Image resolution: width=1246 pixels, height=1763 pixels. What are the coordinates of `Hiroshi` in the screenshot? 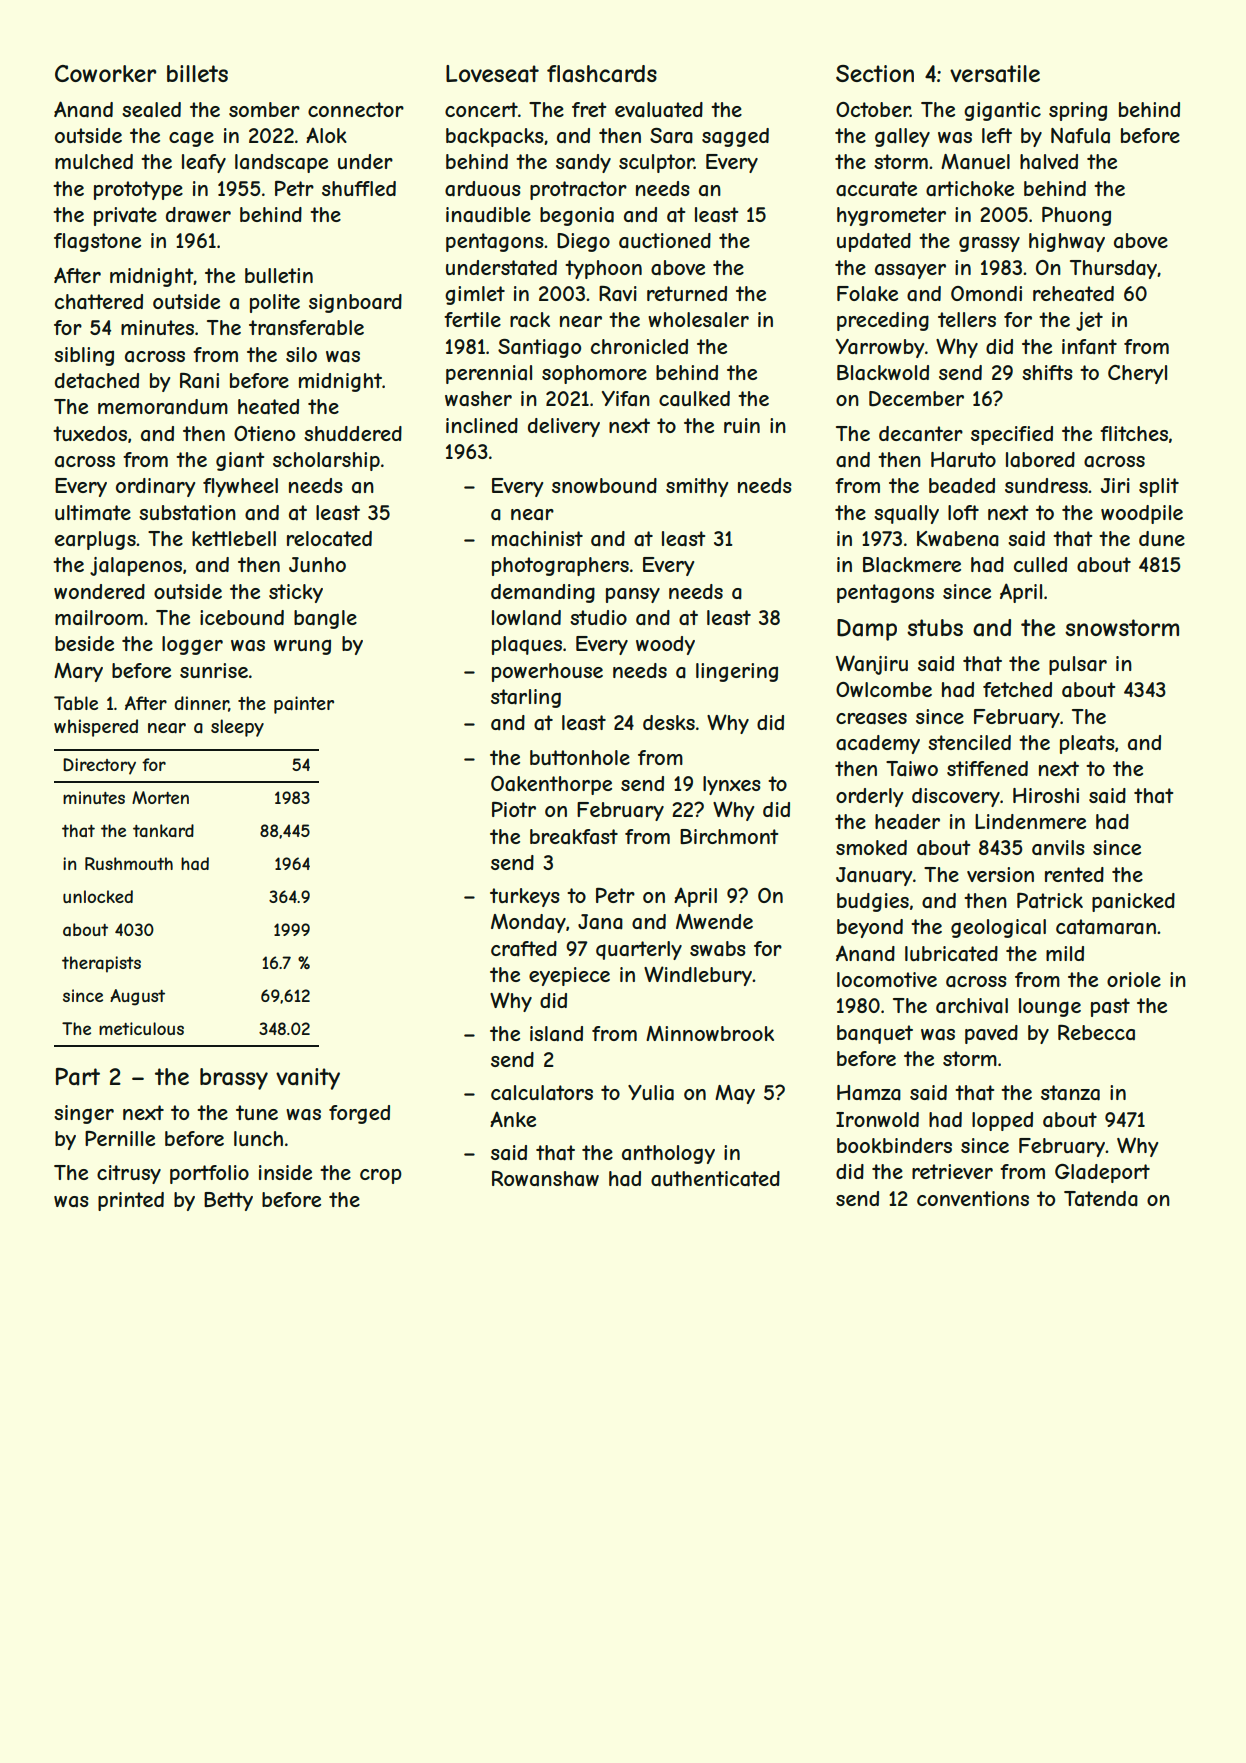 It's located at (1046, 795).
